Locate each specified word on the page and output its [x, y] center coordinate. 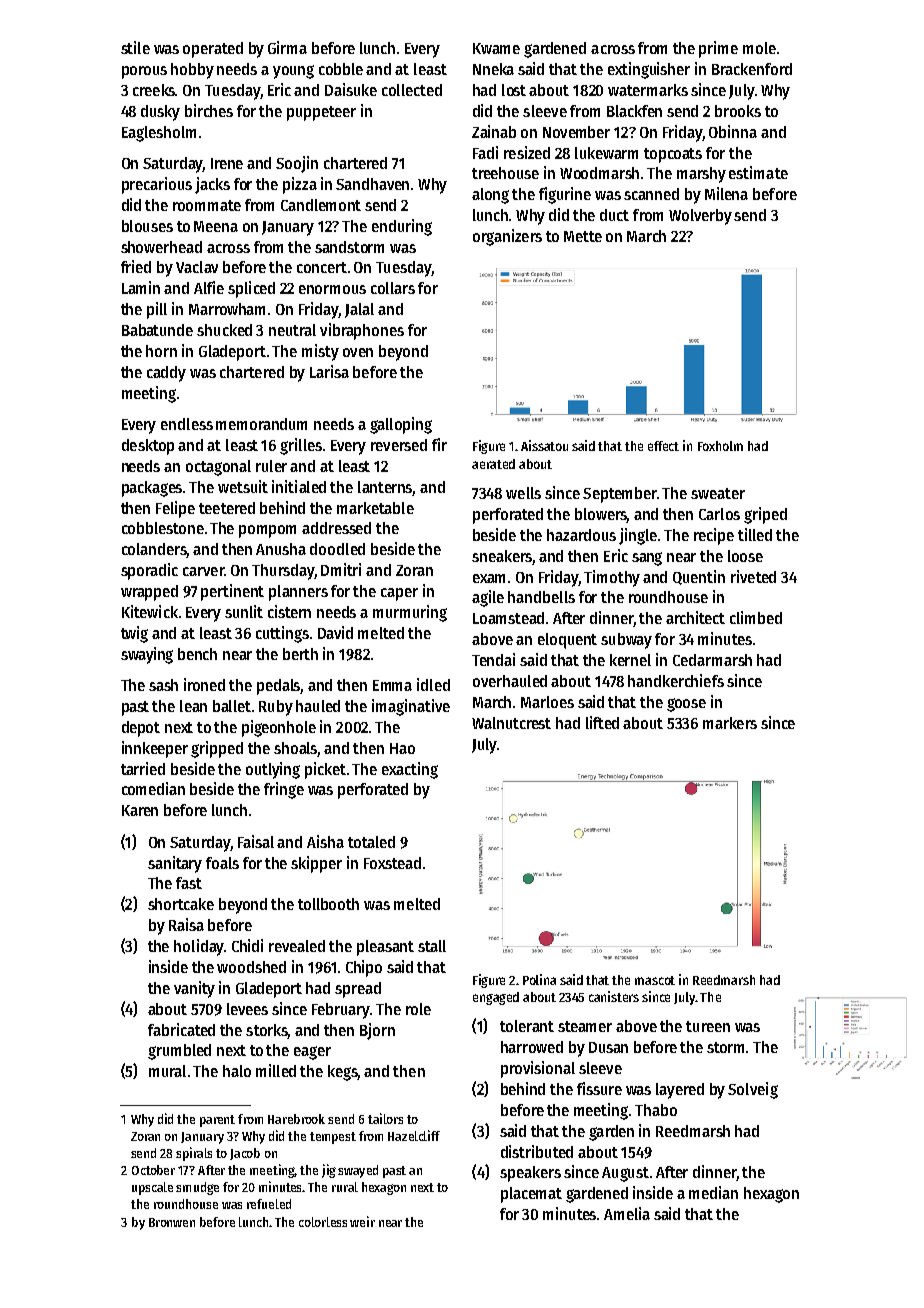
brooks [738, 111]
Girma [287, 47]
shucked [224, 330]
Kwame [496, 48]
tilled [755, 534]
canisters [614, 996]
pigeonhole [279, 728]
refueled [269, 1204]
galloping [401, 425]
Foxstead [392, 863]
